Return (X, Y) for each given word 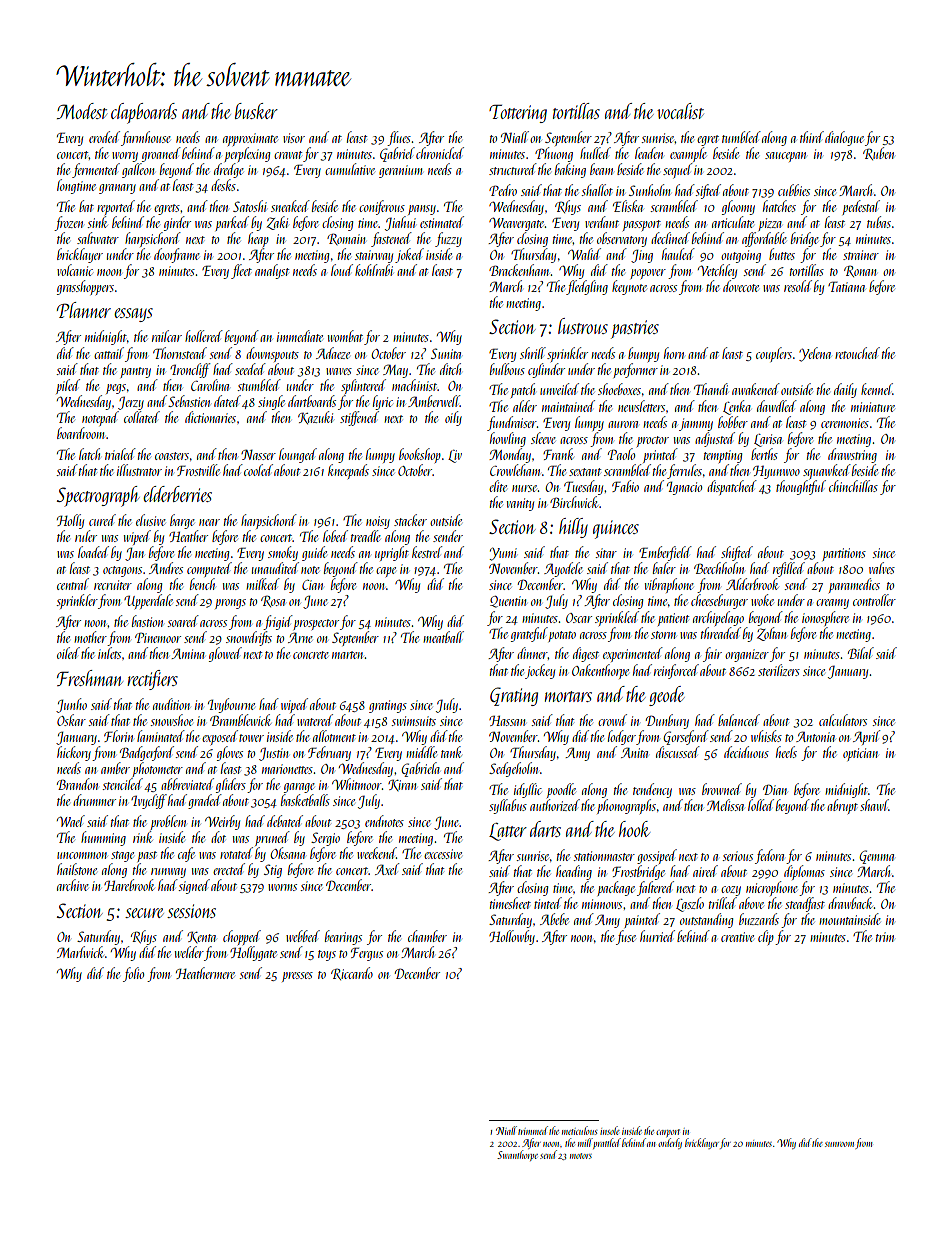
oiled (68, 653)
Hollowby (512, 937)
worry (125, 157)
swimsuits (414, 721)
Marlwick (80, 952)
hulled (595, 153)
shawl (874, 805)
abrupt (842, 806)
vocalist (680, 111)
